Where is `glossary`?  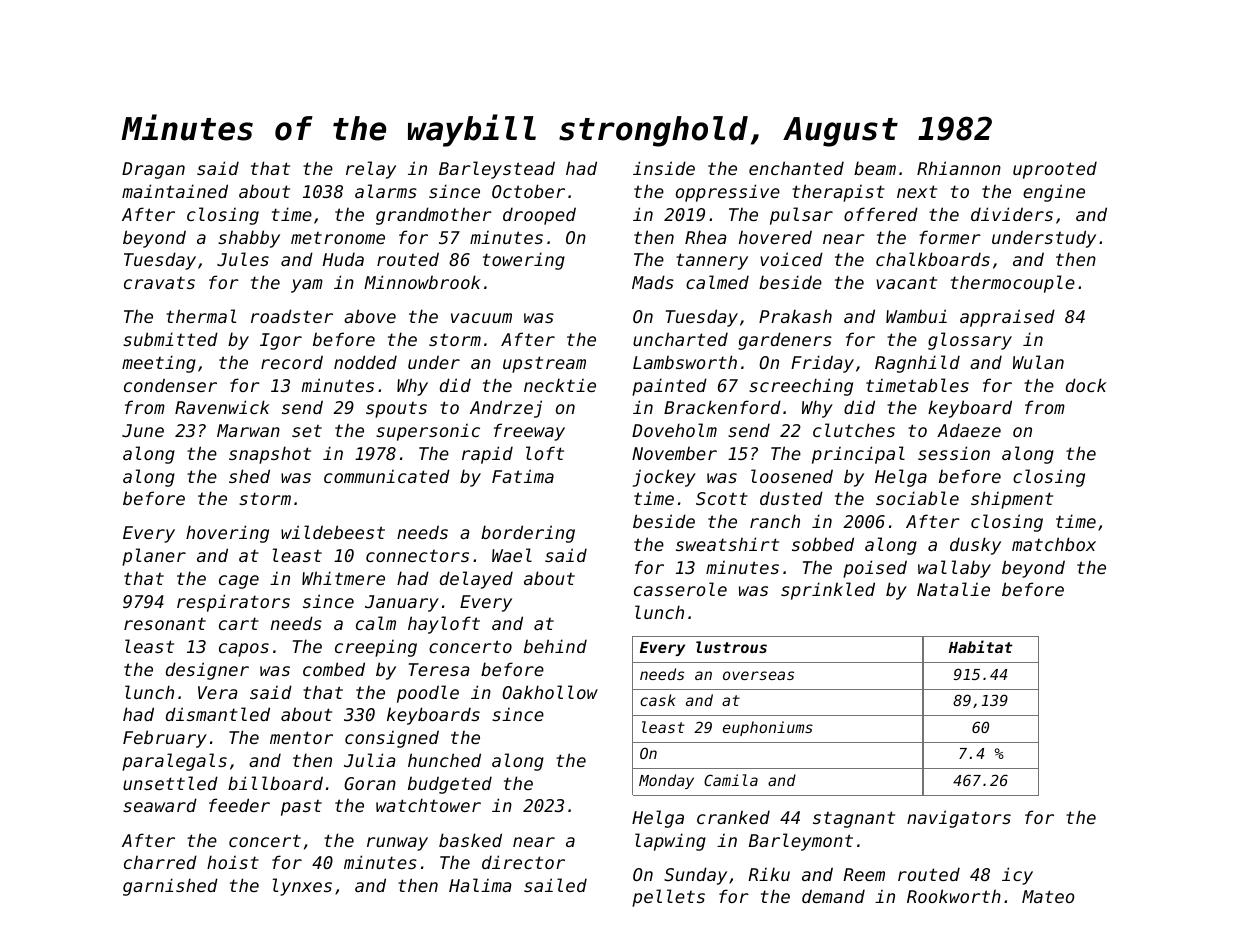 glossary is located at coordinates (970, 341).
